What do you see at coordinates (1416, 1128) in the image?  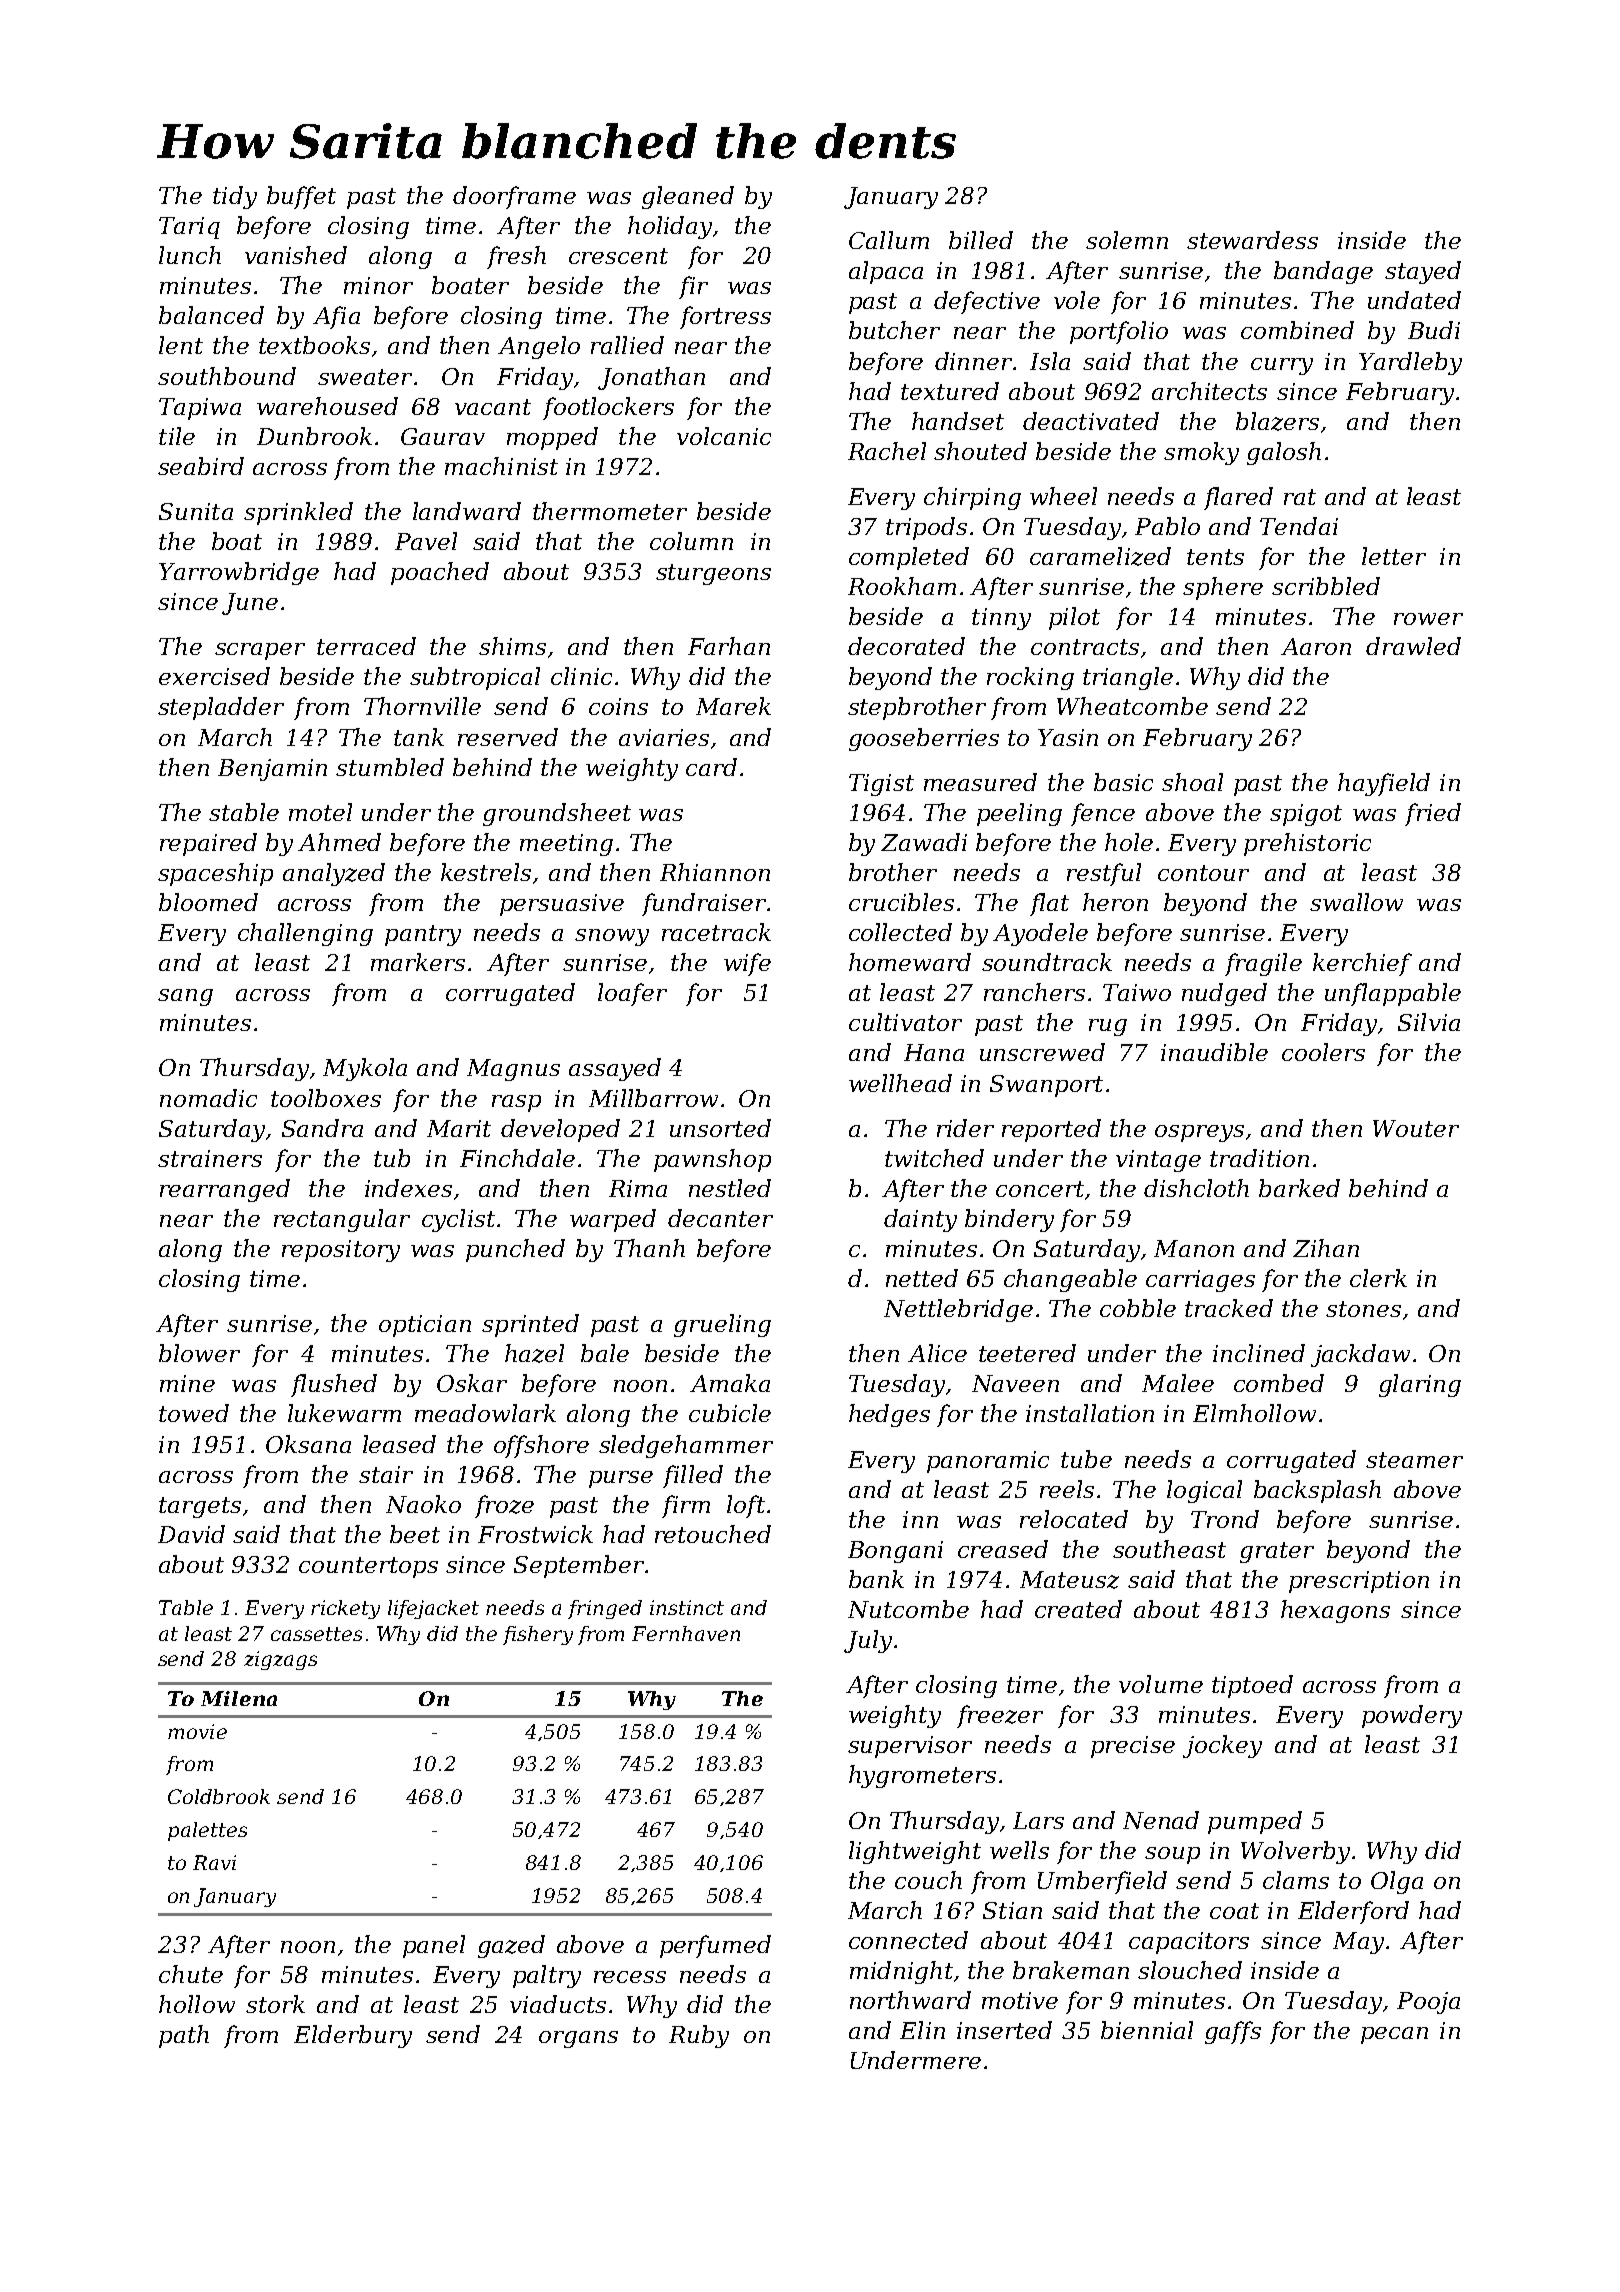 I see `Wouter` at bounding box center [1416, 1128].
